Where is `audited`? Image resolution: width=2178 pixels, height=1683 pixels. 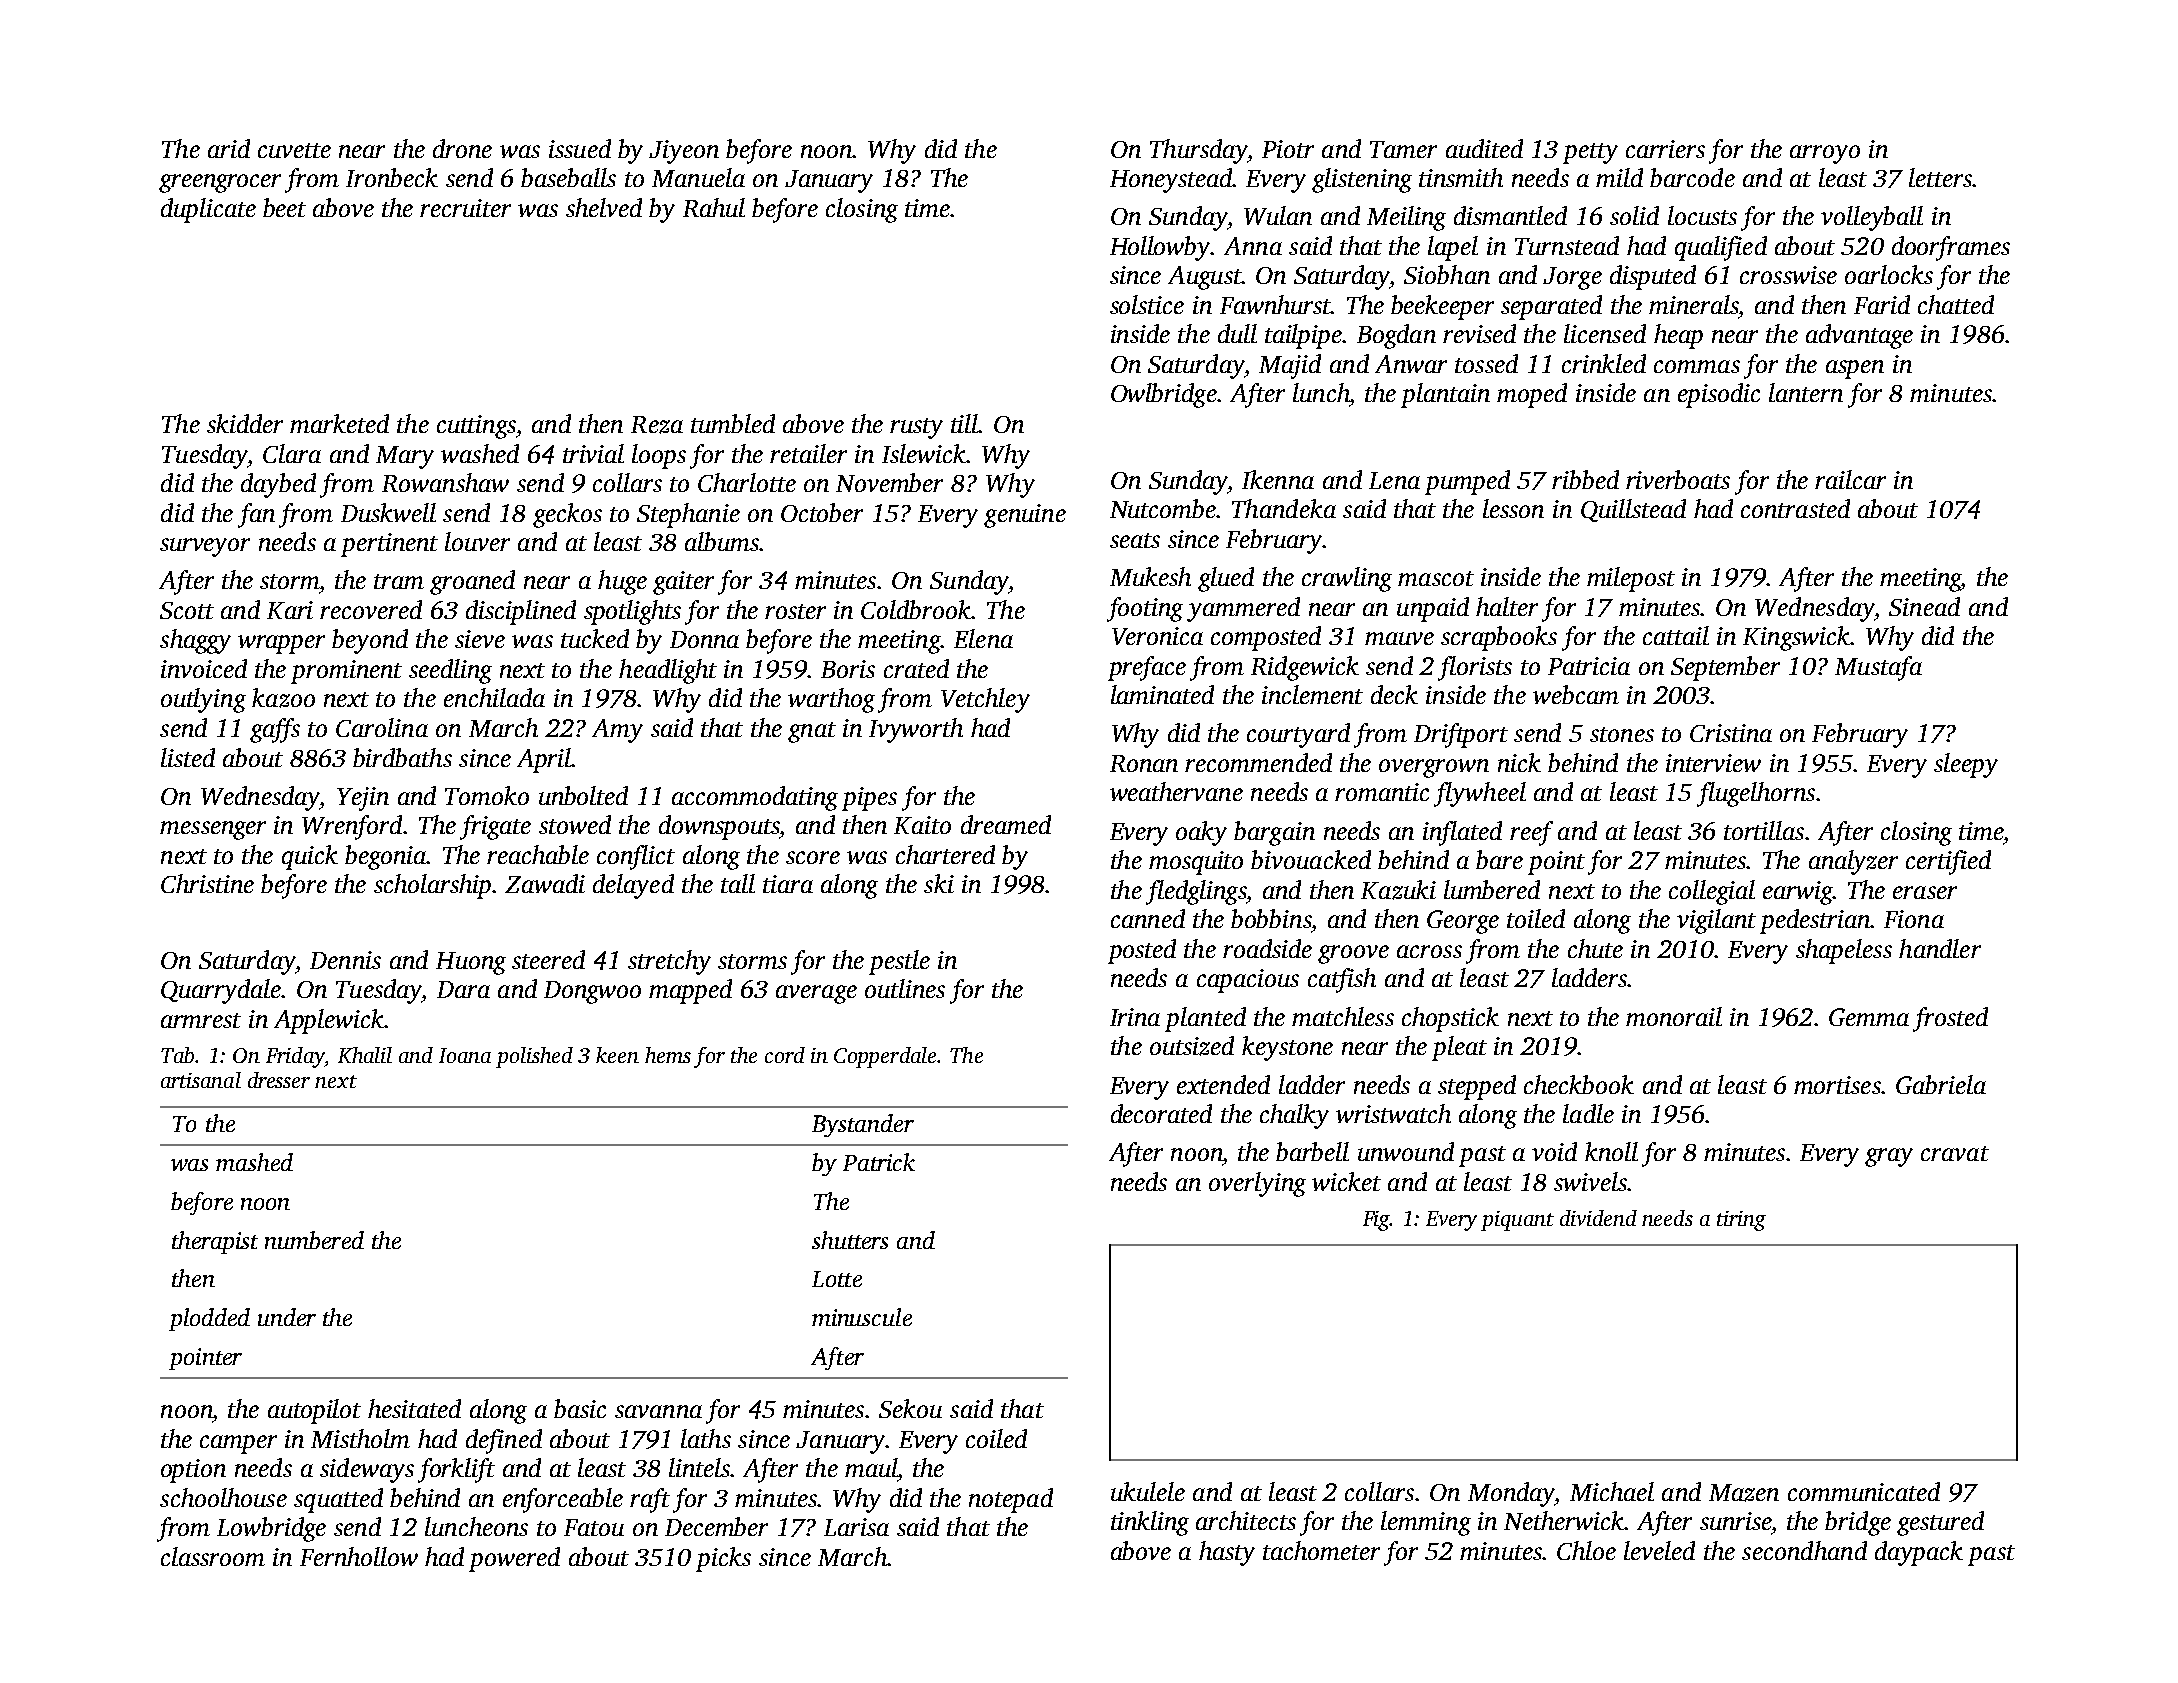 audited is located at coordinates (1484, 148).
